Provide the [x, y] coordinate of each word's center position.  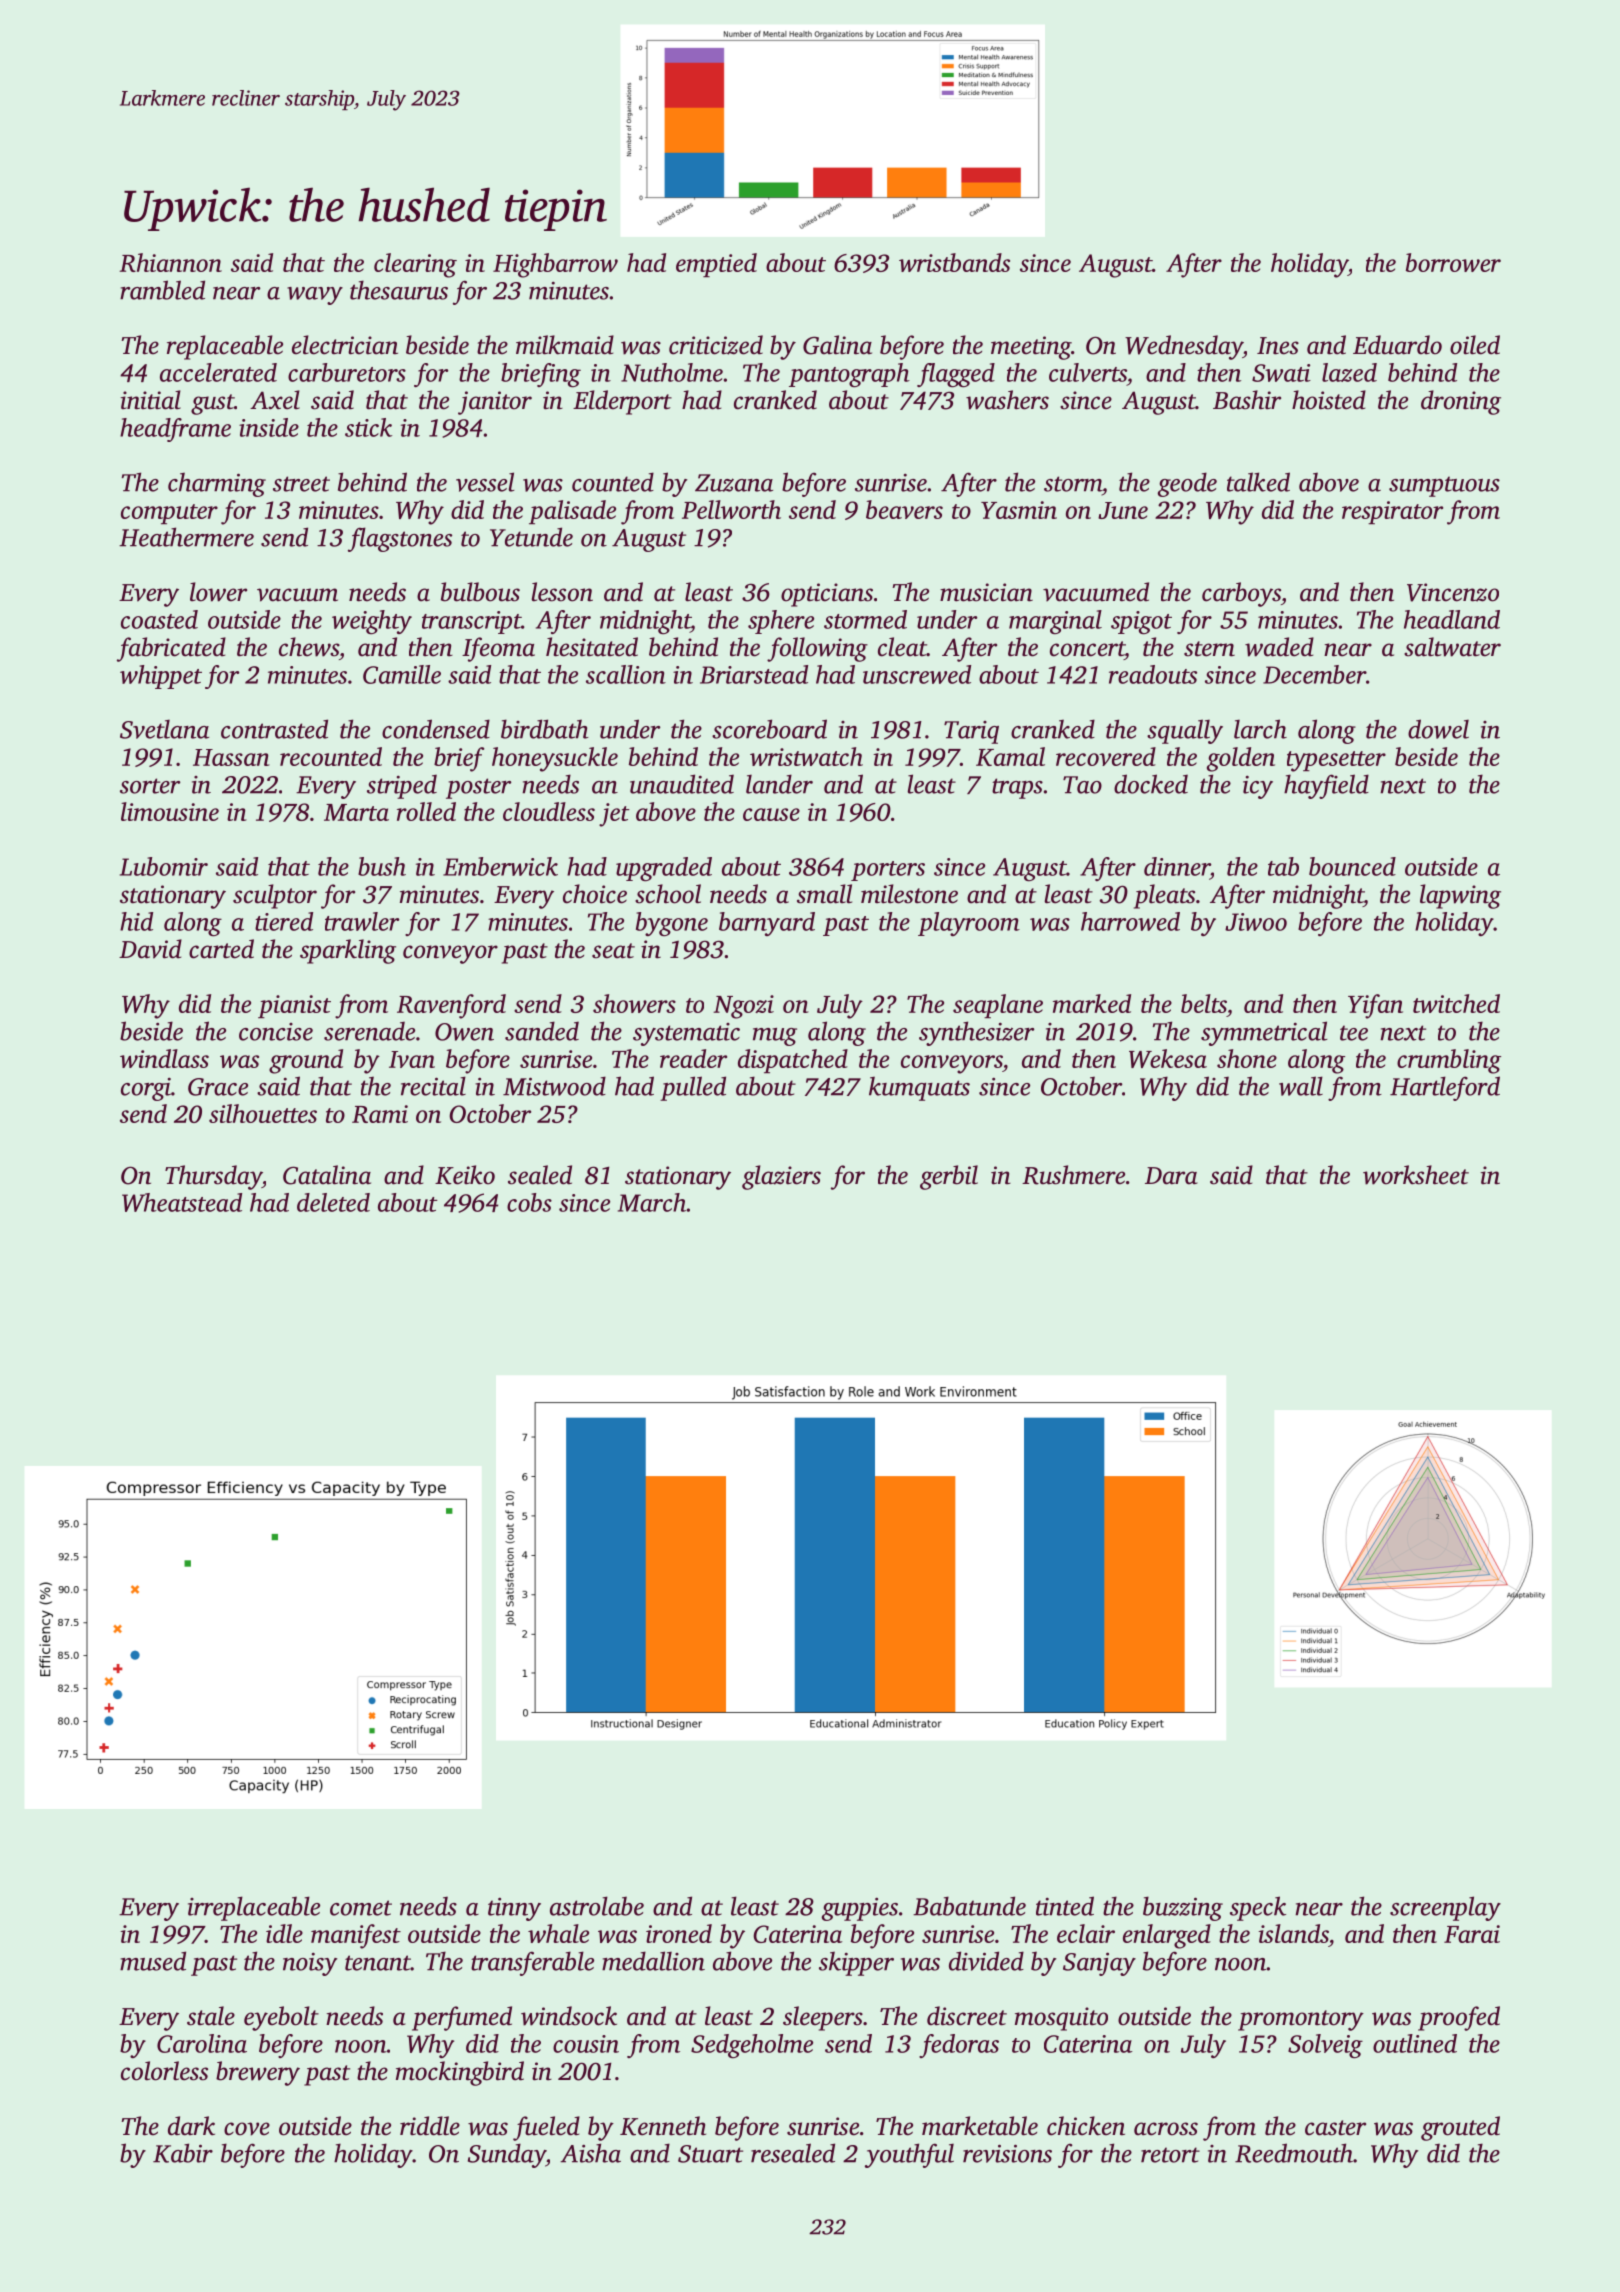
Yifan [1375, 1006]
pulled [693, 1088]
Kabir [183, 2153]
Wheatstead [182, 1202]
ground [306, 1061]
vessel [485, 482]
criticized [716, 345]
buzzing [1183, 1908]
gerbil [949, 1177]
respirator [1392, 512]
